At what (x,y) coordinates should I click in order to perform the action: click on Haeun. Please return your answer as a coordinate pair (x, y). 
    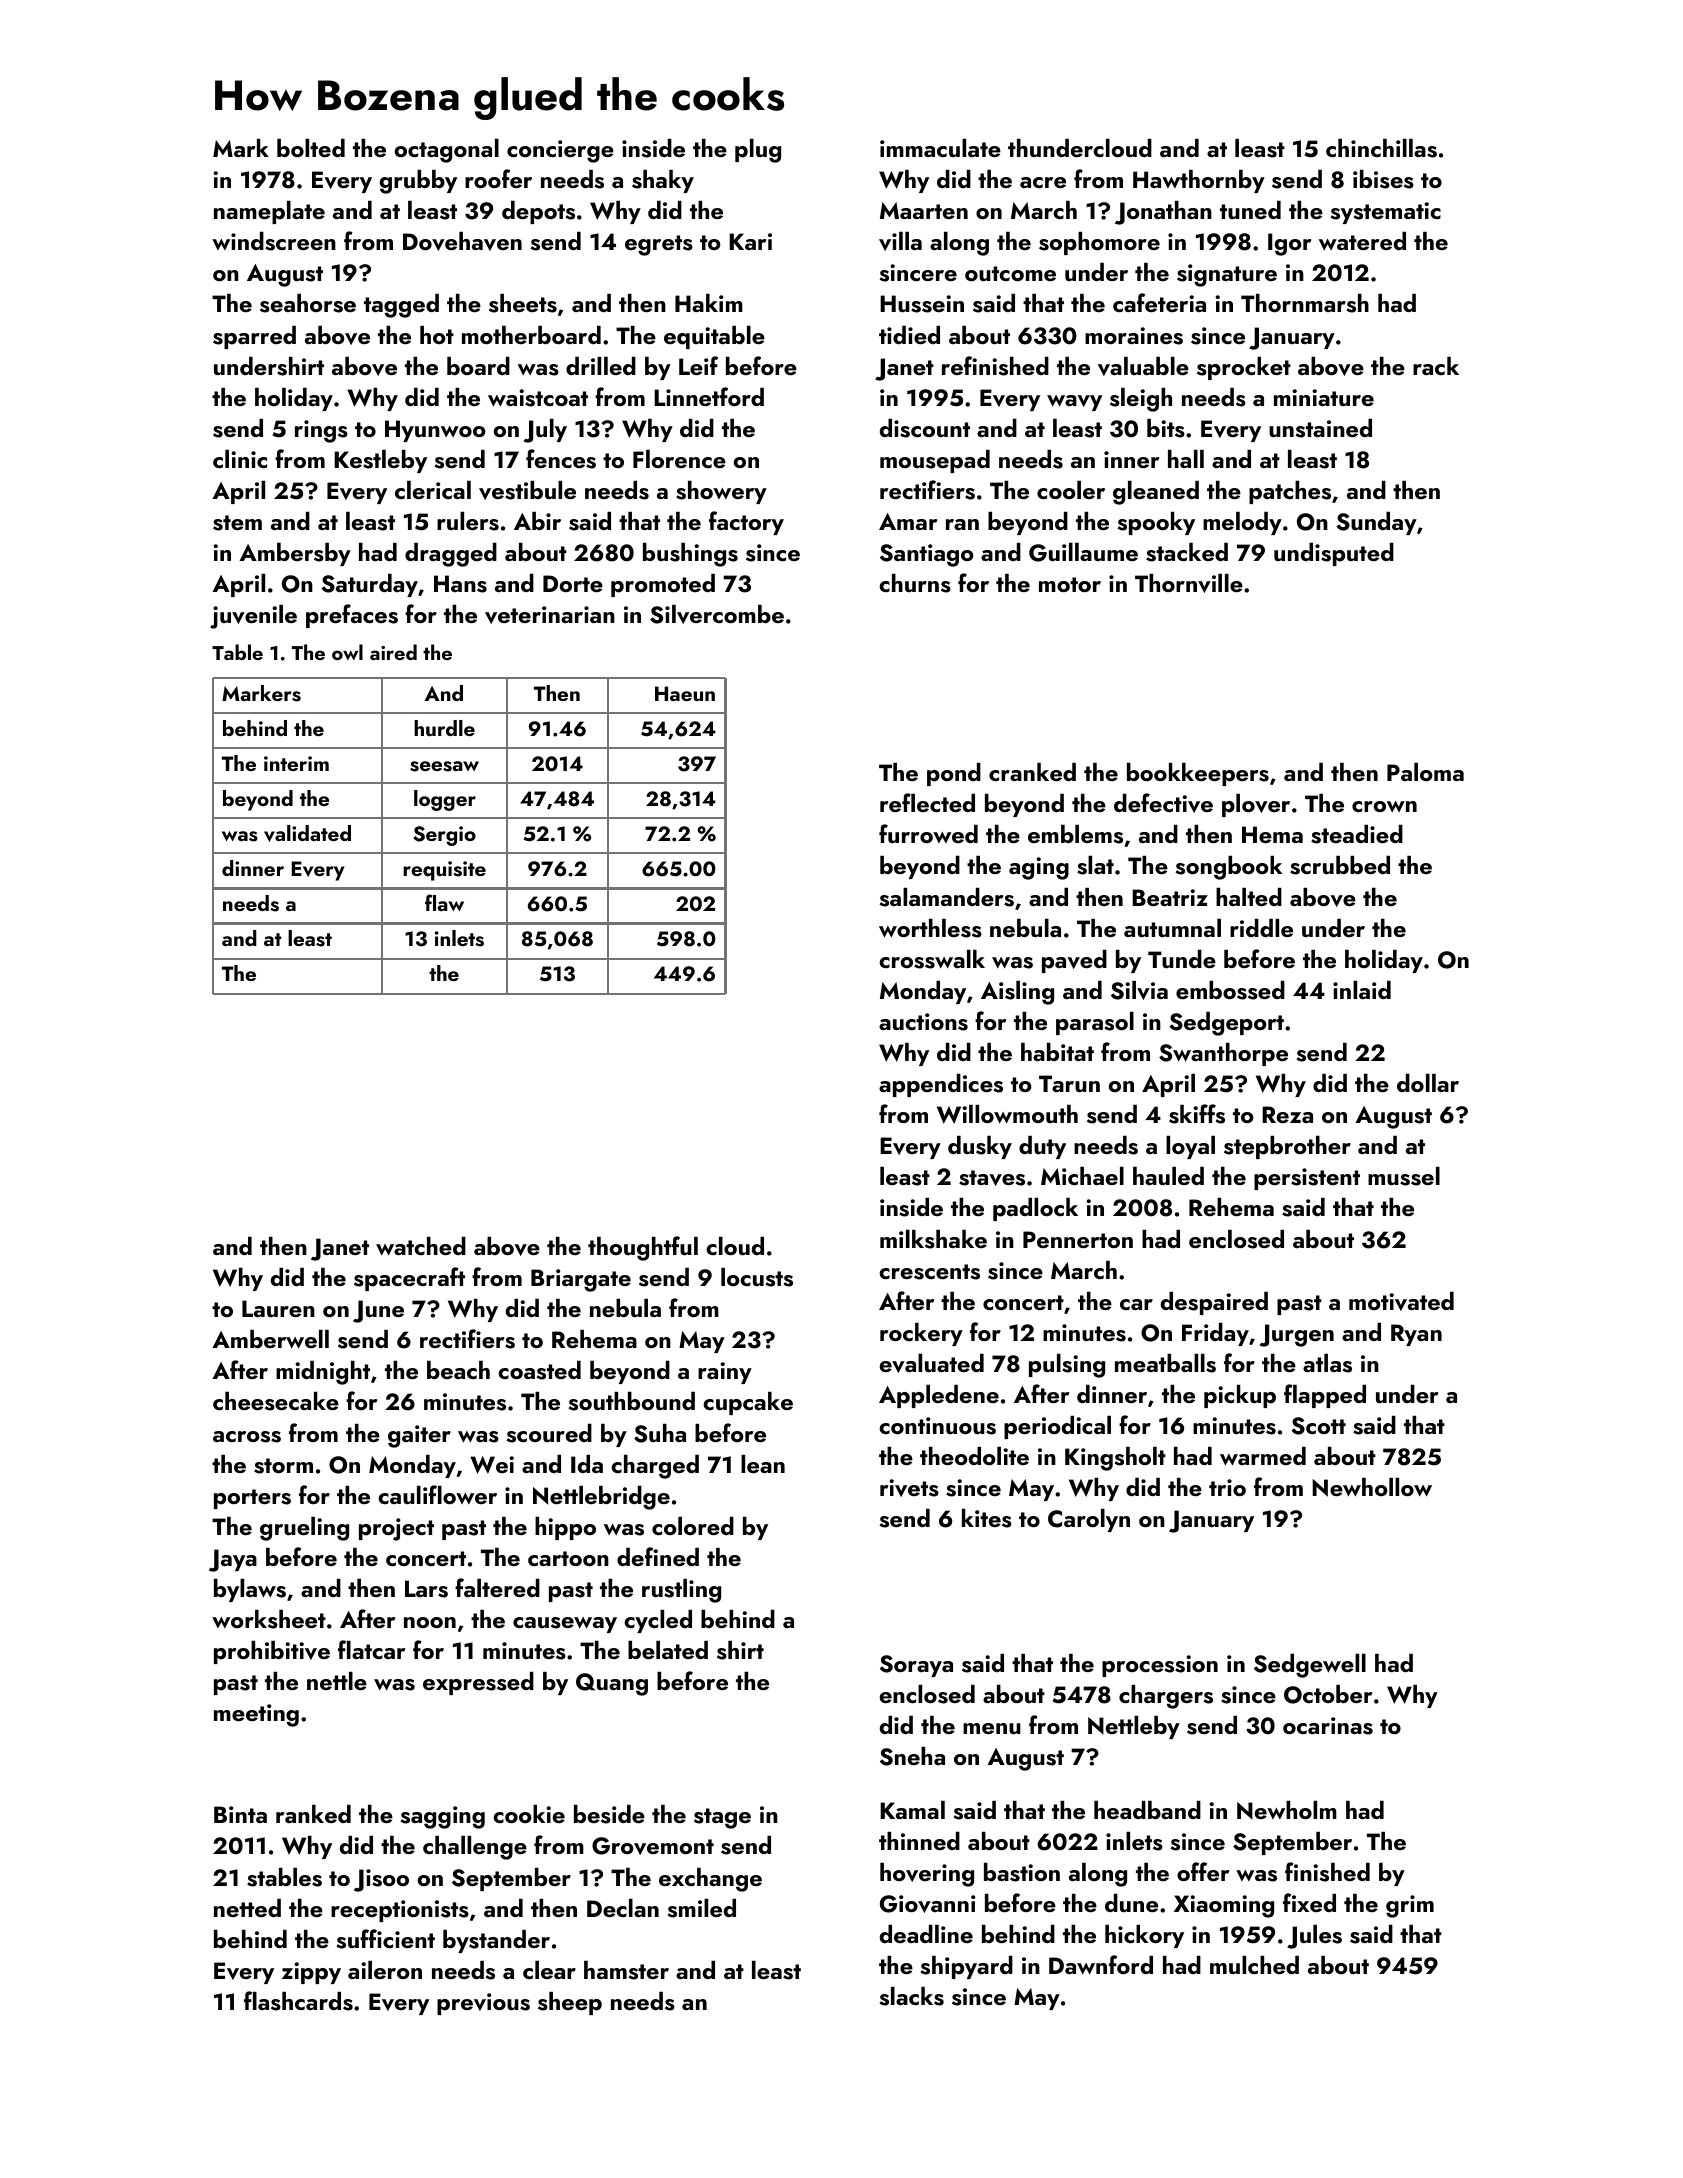
    Looking at the image, I should click on (685, 693).
